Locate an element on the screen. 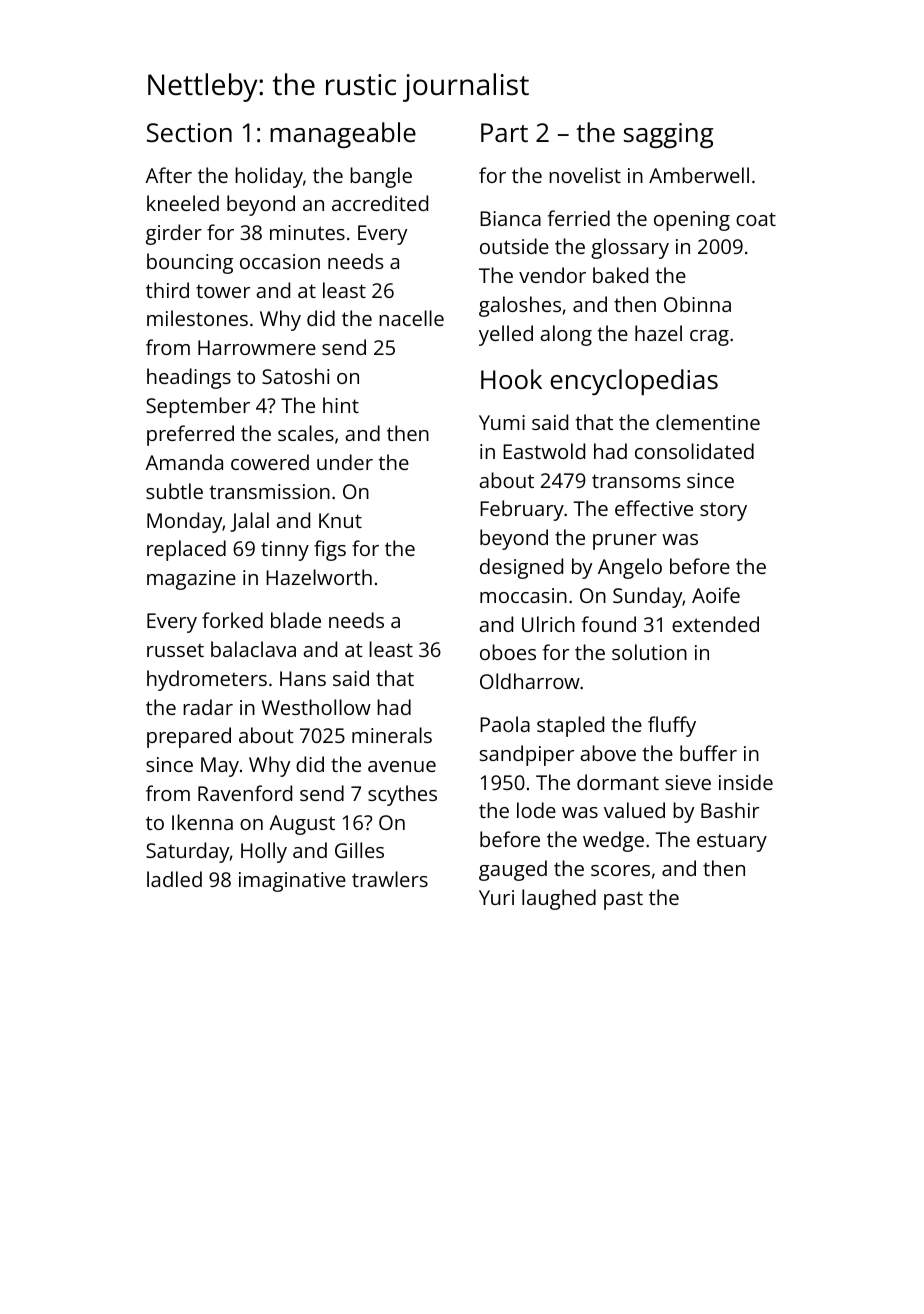 The width and height of the screenshot is (924, 1314). occasion is located at coordinates (280, 261).
